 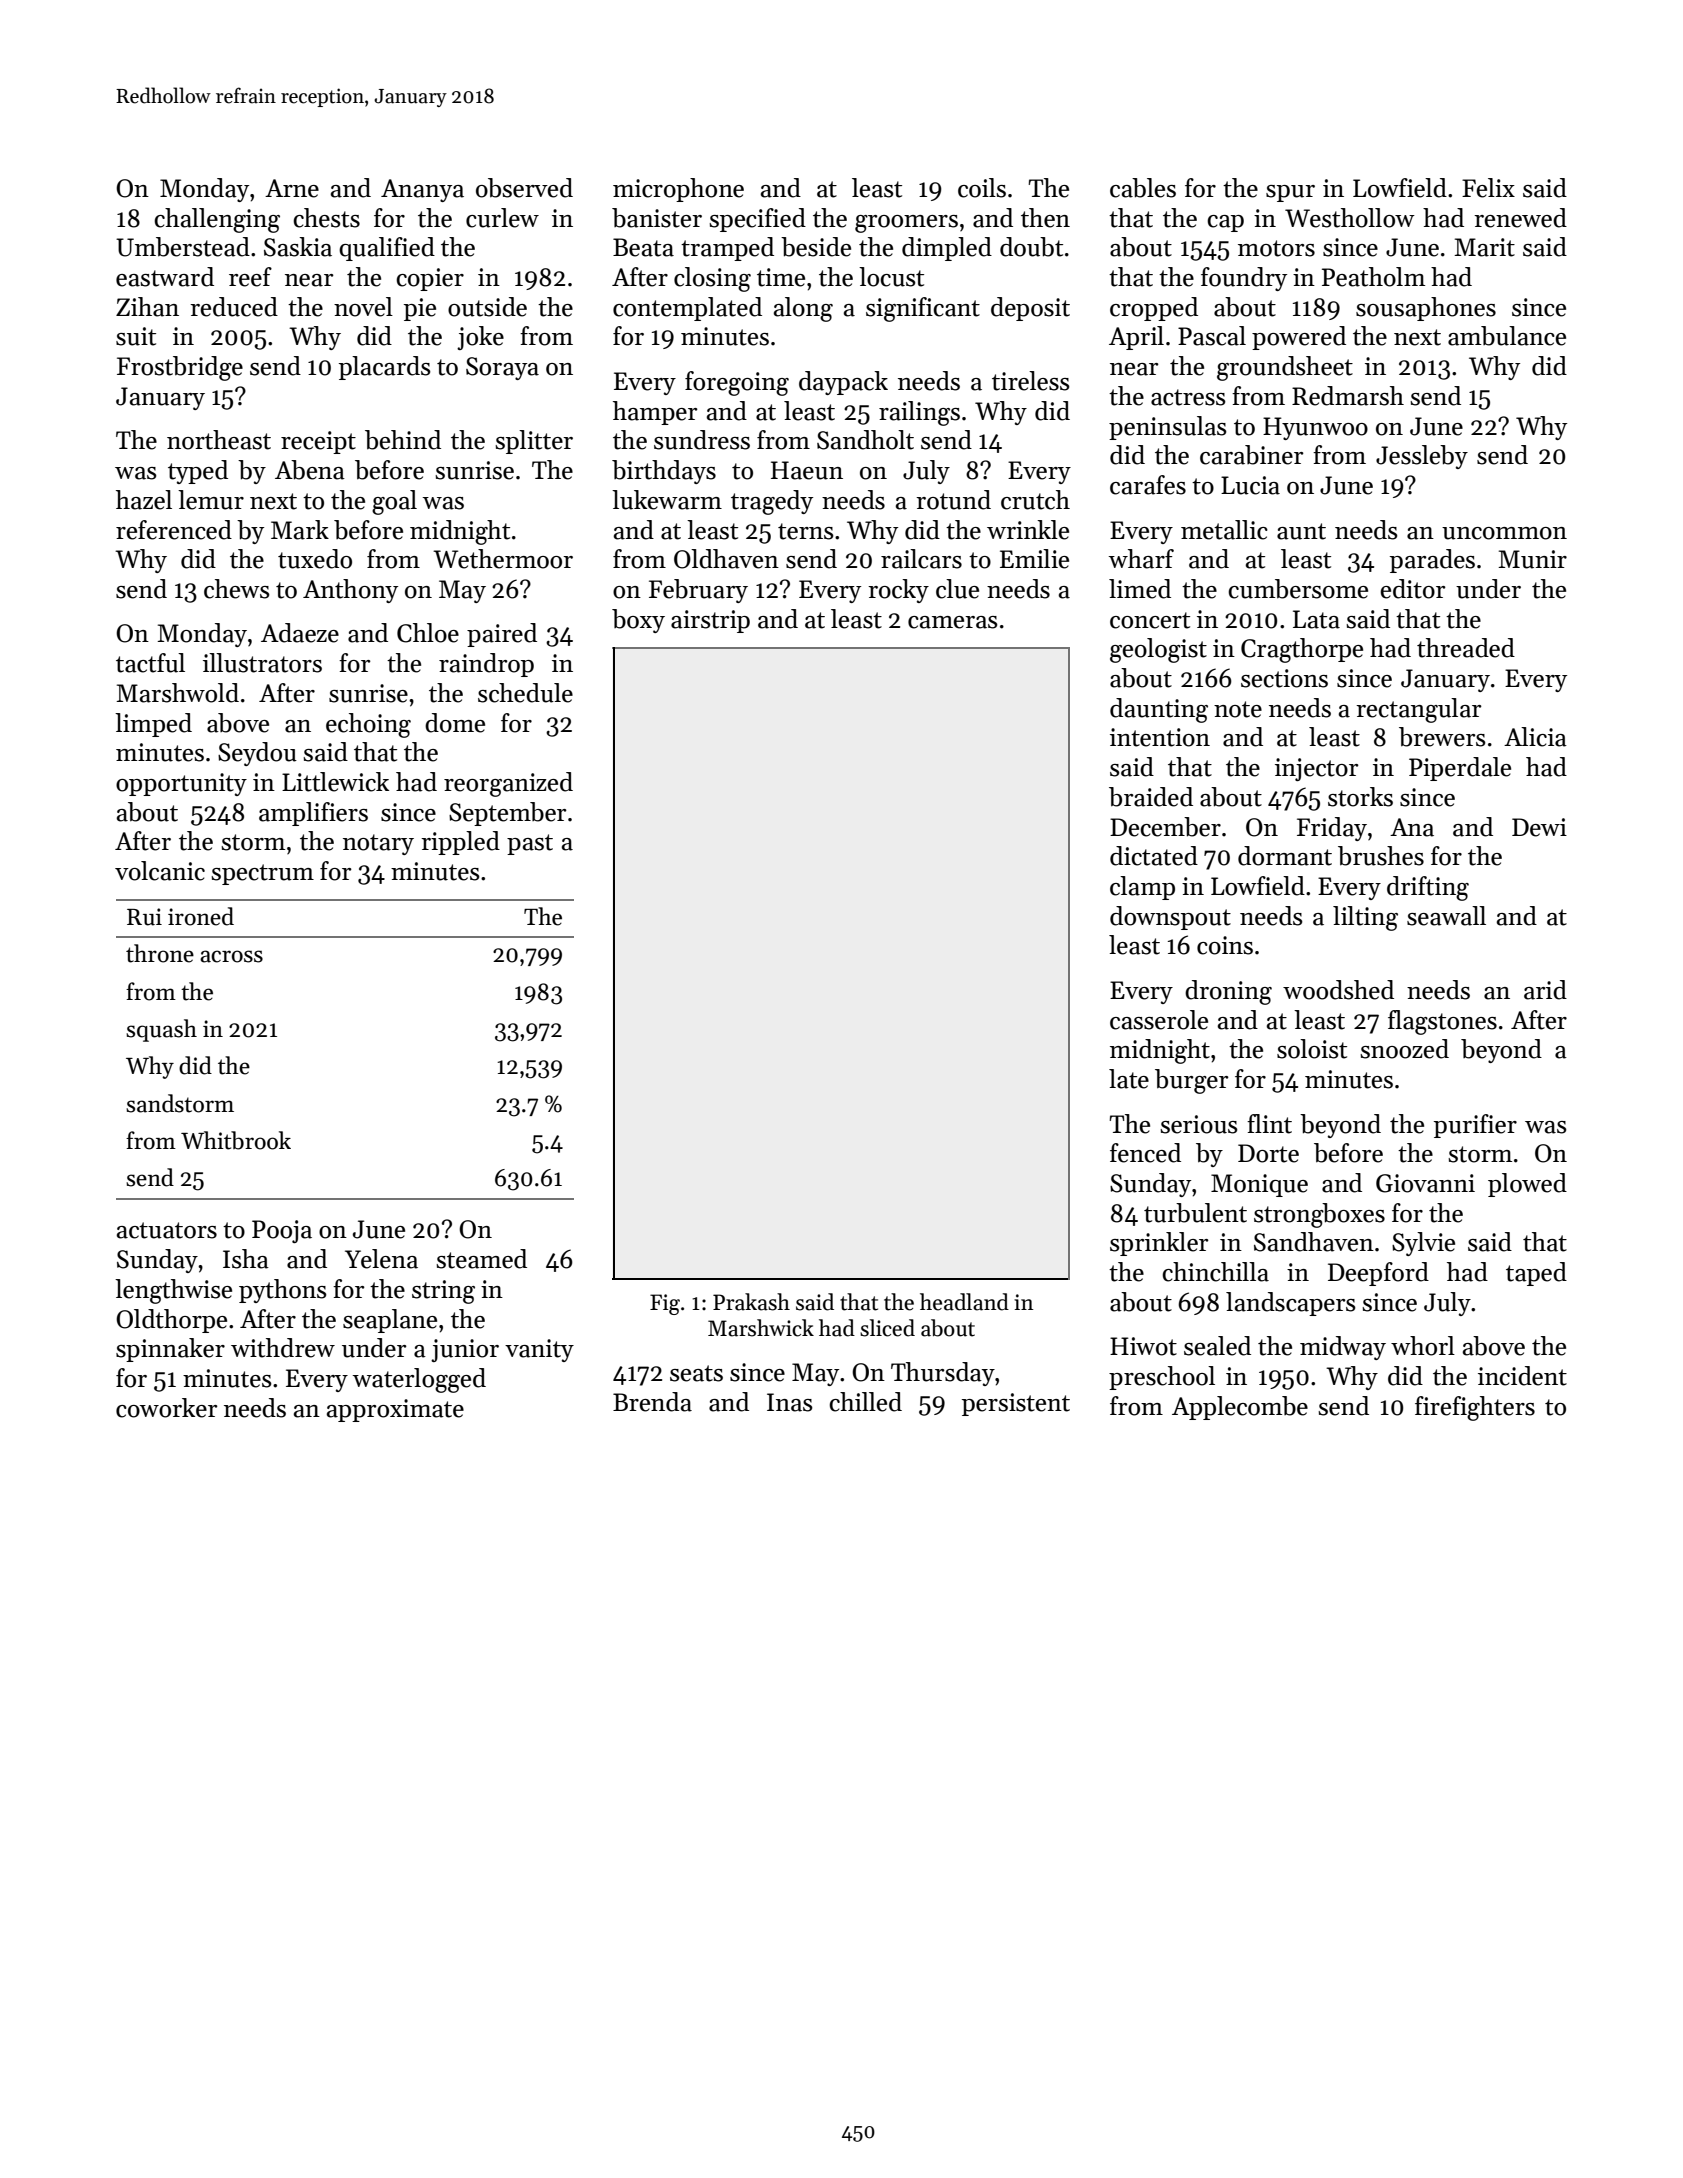 I want to click on Alicia, so click(x=1535, y=737).
